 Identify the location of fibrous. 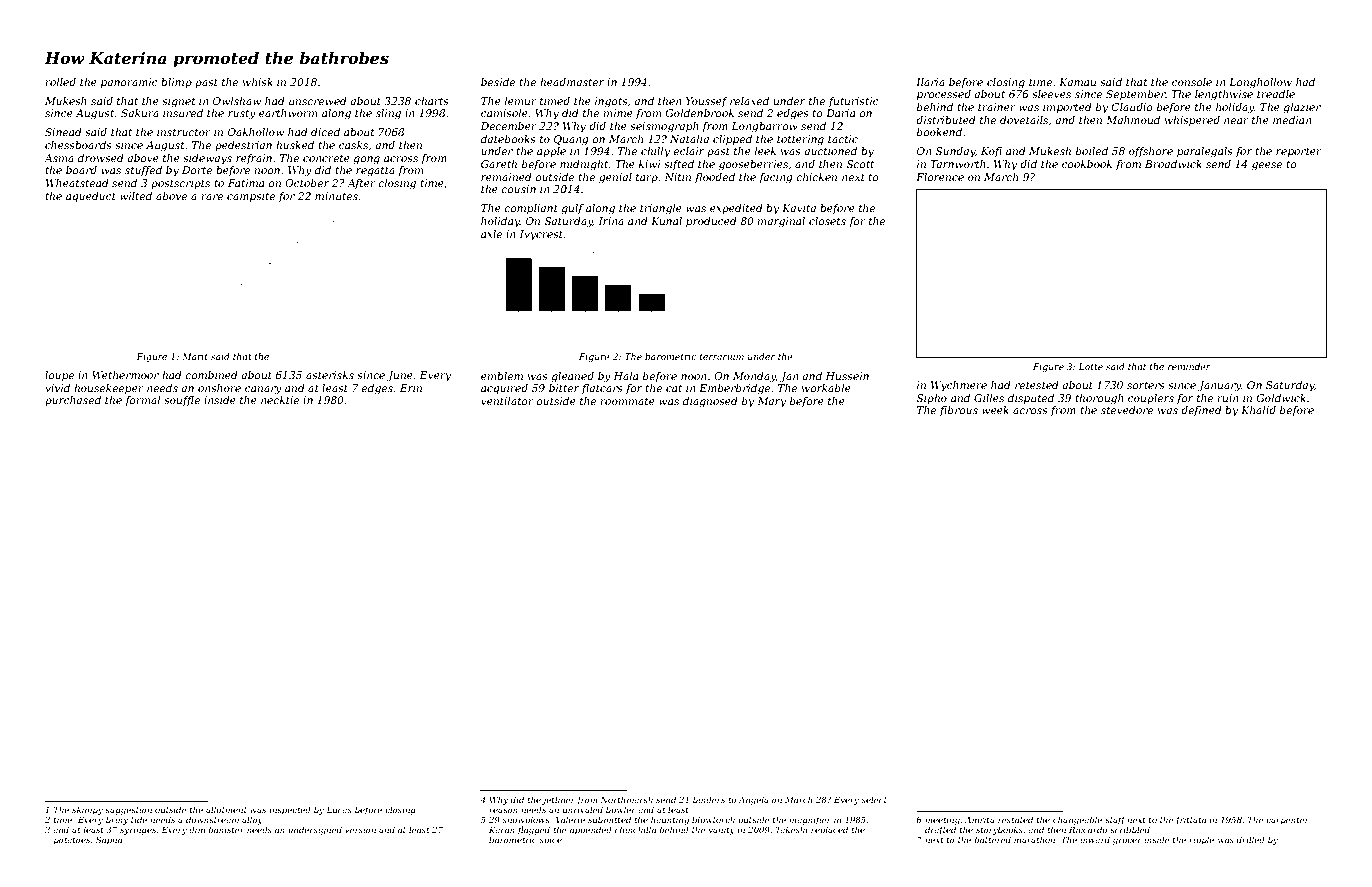
(958, 411).
